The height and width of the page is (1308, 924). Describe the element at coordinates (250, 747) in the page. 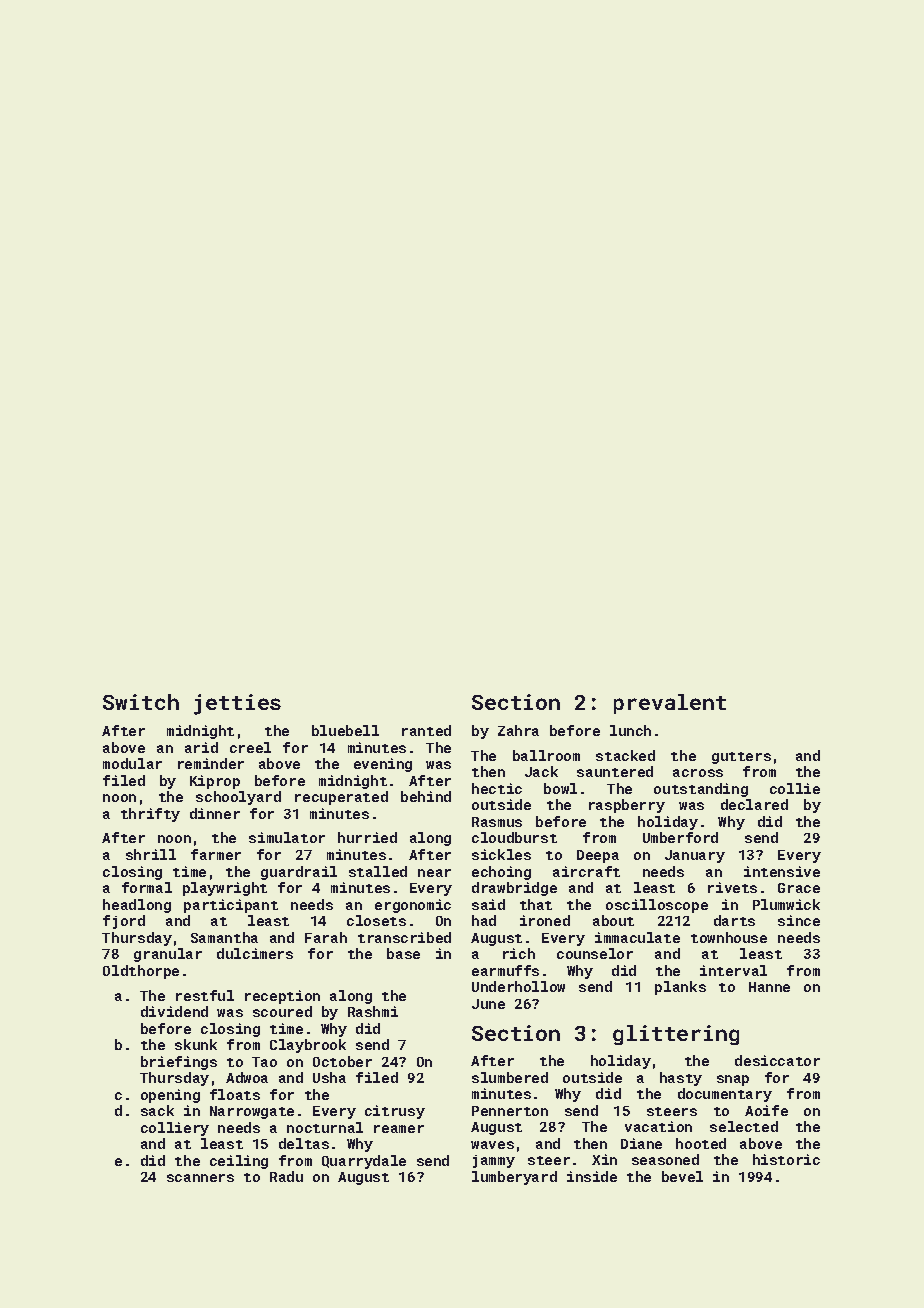

I see `creel` at that location.
